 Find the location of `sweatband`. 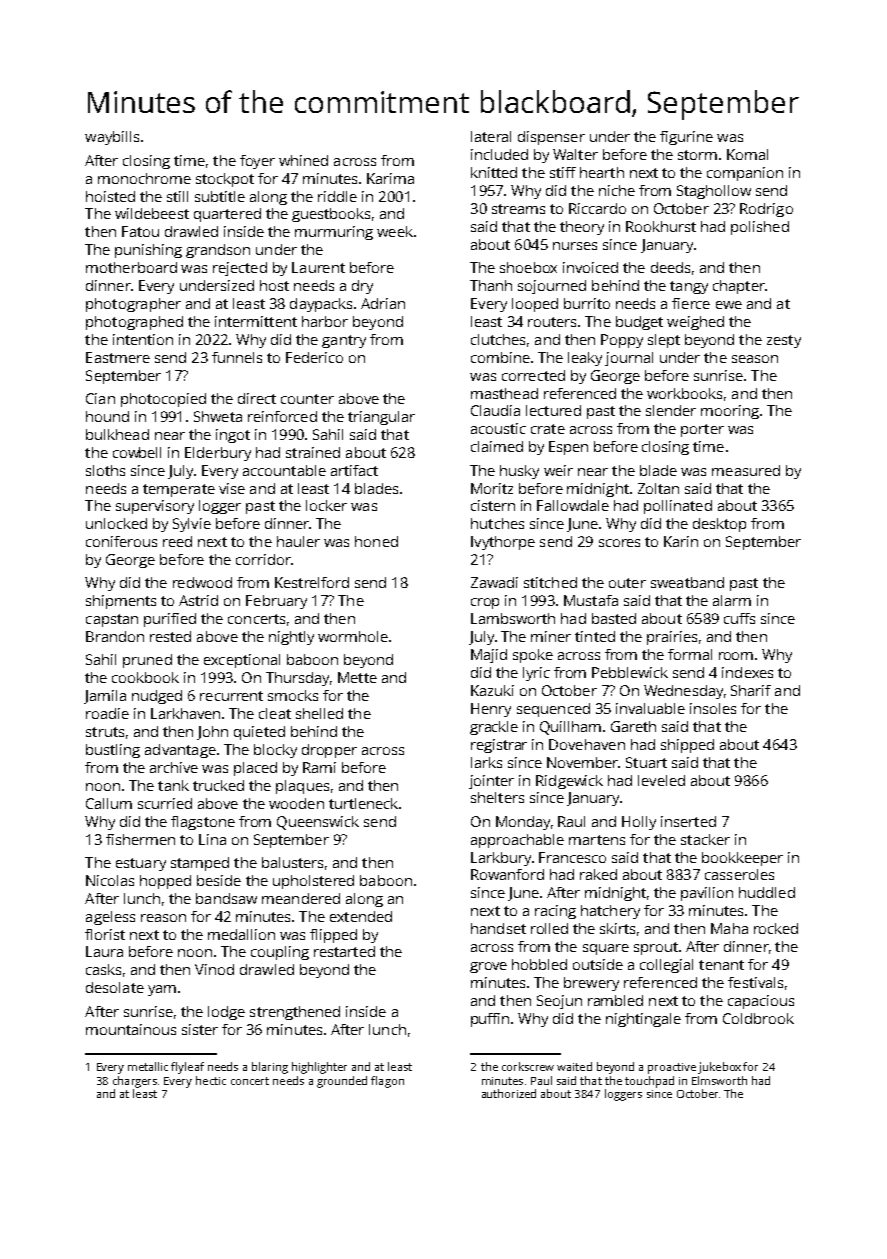

sweatband is located at coordinates (687, 582).
